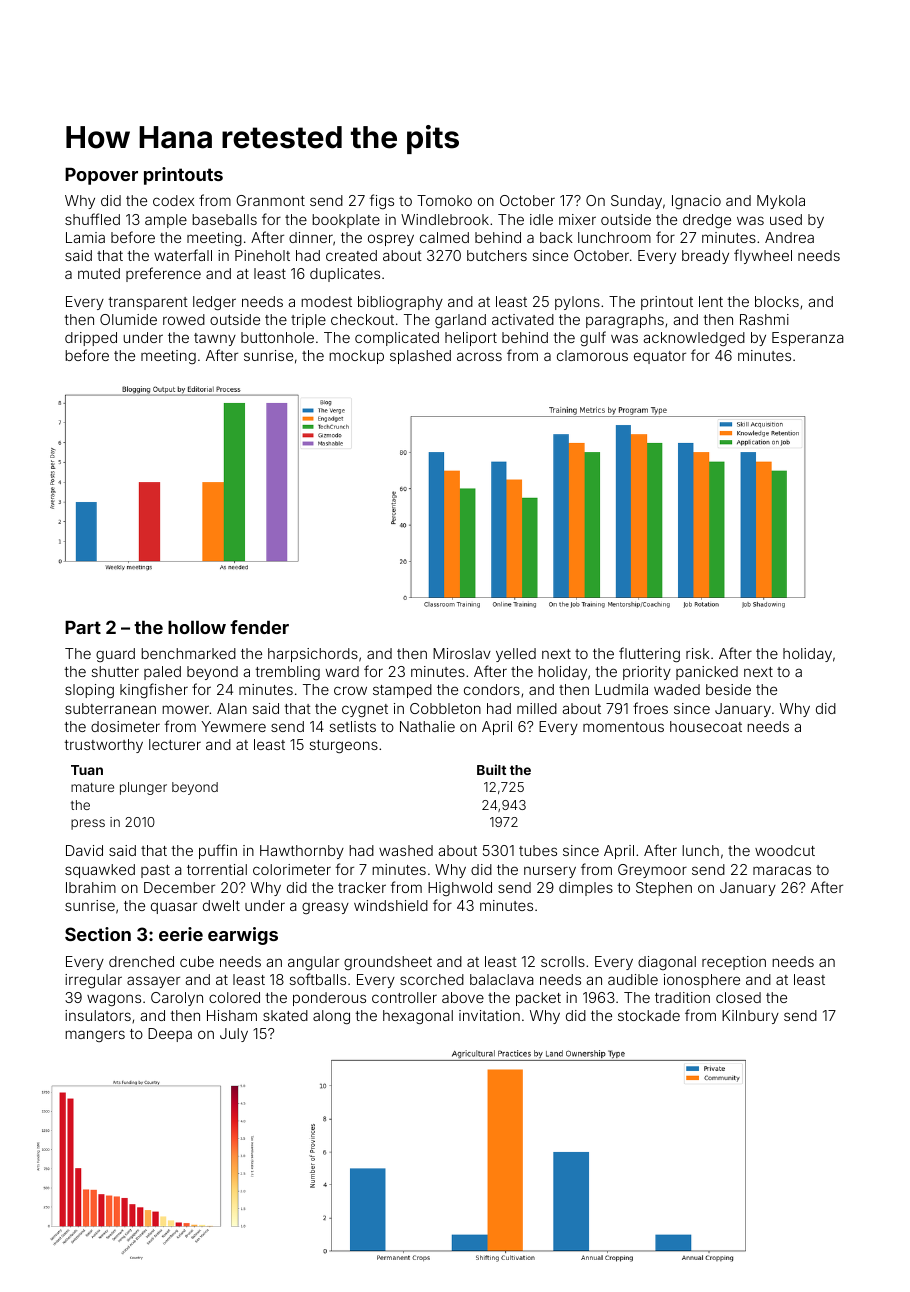 The height and width of the screenshot is (1292, 910). I want to click on idle, so click(541, 219).
